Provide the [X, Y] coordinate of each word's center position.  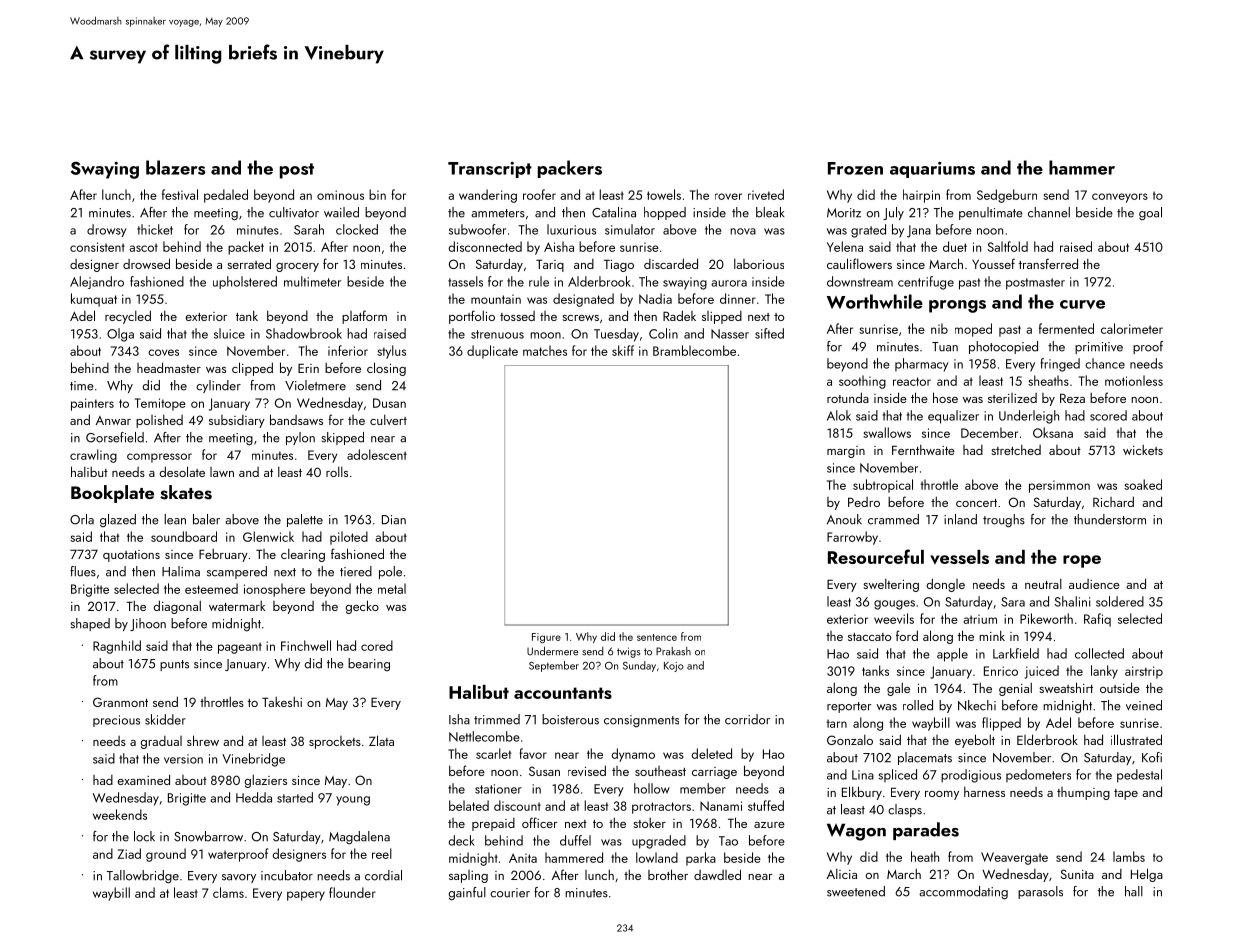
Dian [394, 520]
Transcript [490, 170]
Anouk [844, 519]
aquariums [932, 170]
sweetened [856, 891]
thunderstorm [1110, 519]
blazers [175, 167]
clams [228, 892]
